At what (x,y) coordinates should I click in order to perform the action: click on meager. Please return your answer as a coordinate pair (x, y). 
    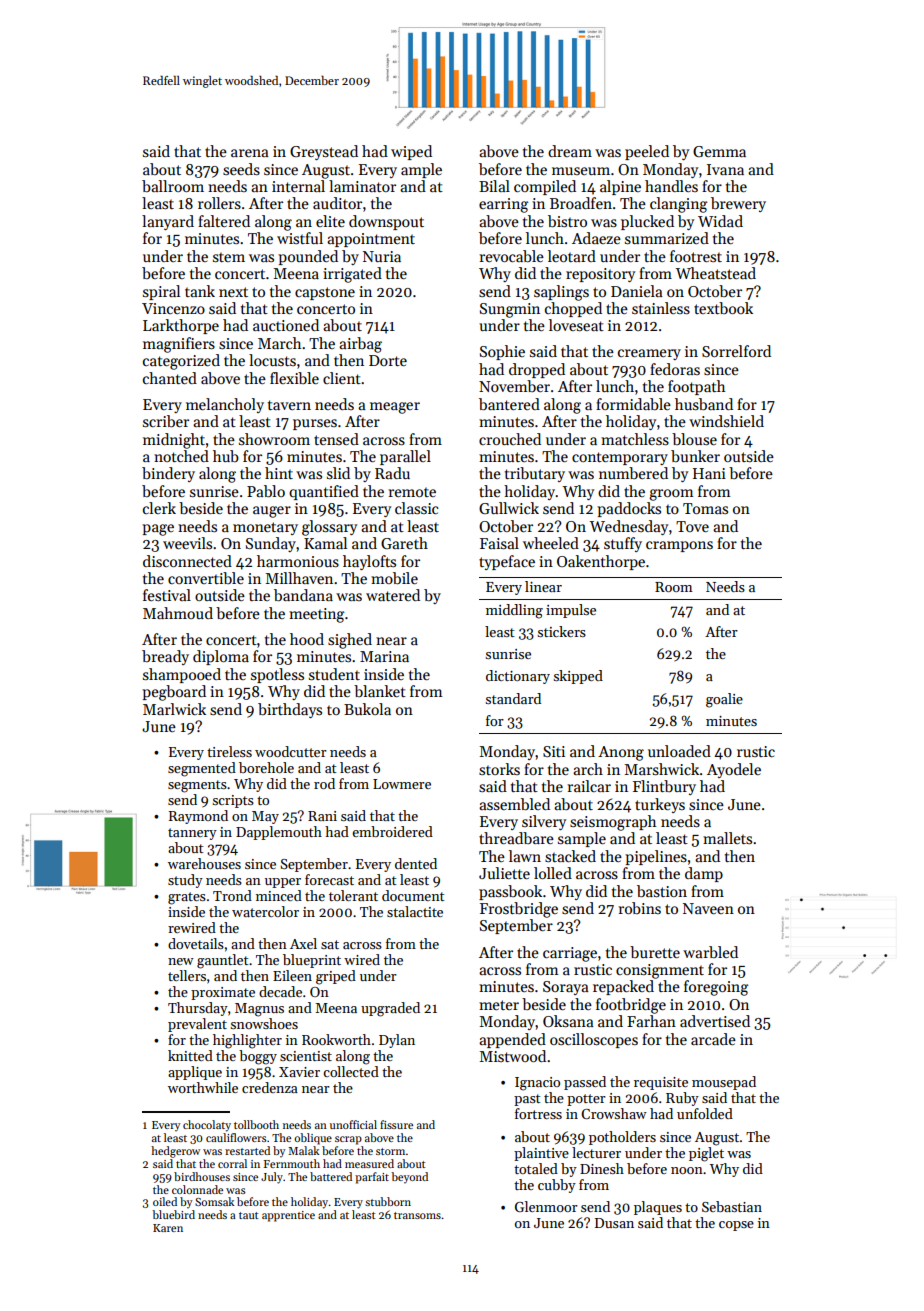
    Looking at the image, I should click on (395, 408).
